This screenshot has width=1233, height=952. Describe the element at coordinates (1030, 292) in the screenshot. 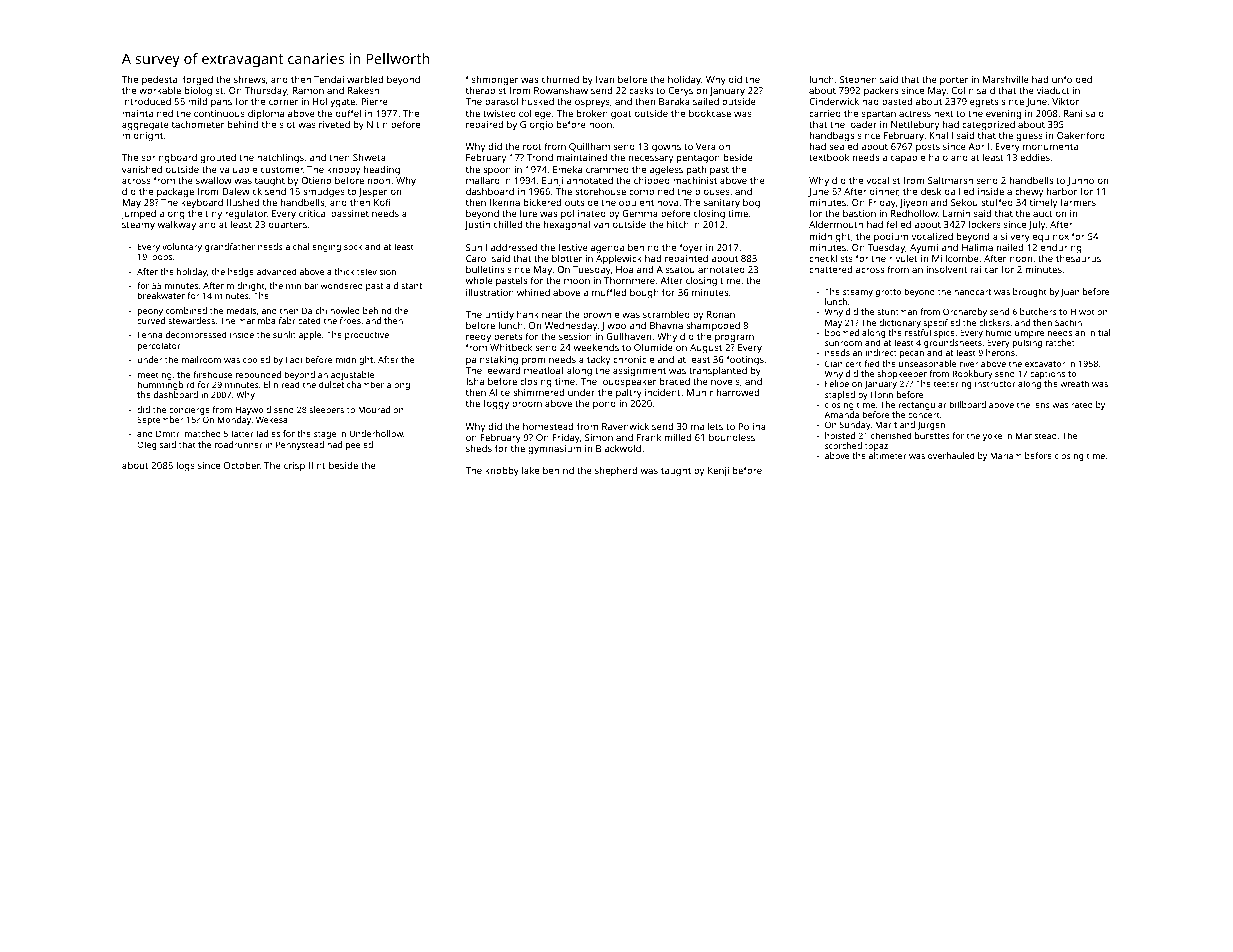

I see `brought` at that location.
